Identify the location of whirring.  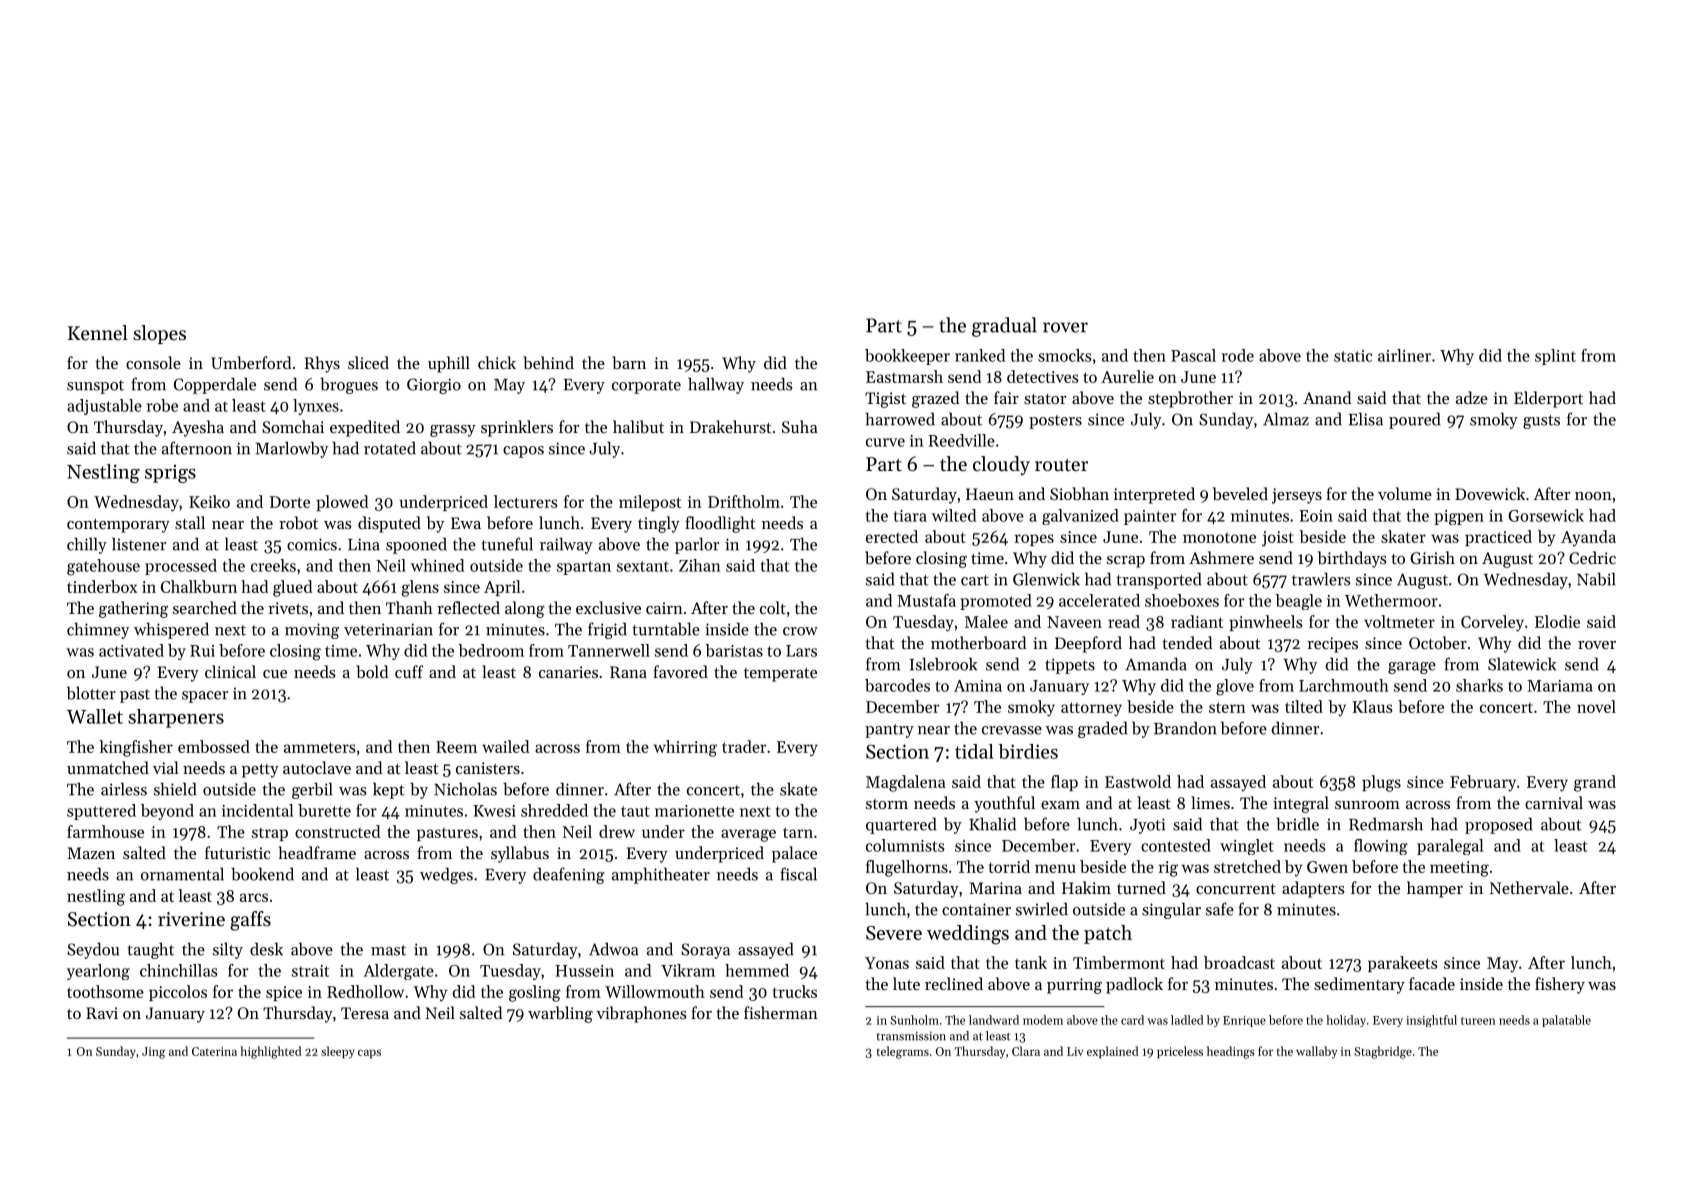
(685, 748).
